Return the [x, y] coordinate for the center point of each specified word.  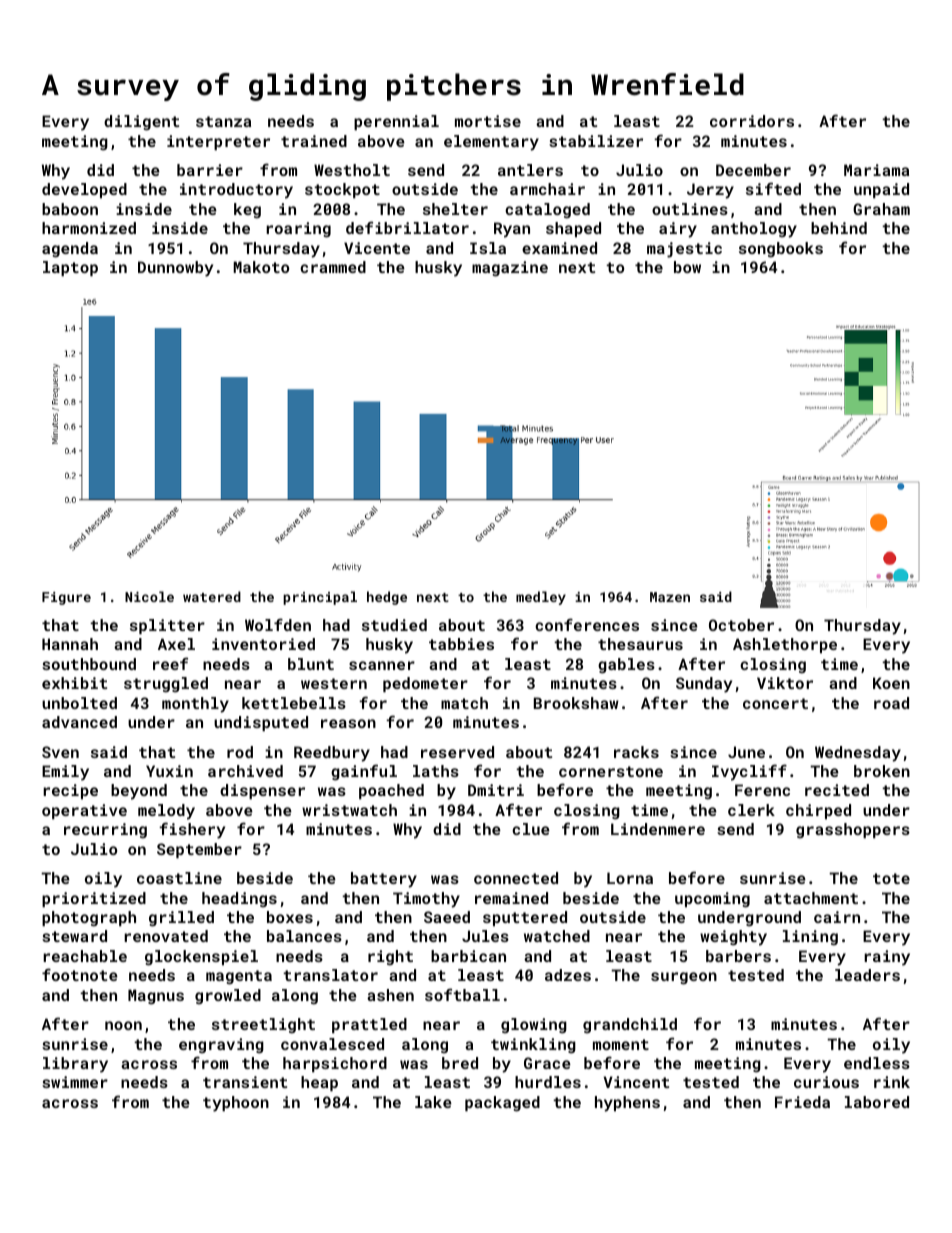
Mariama [876, 170]
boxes [290, 917]
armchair [547, 189]
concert [775, 703]
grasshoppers [853, 831]
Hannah [70, 644]
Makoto [261, 267]
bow [687, 267]
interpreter [218, 142]
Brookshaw [576, 703]
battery [384, 880]
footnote [80, 974]
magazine [510, 269]
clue [531, 829]
